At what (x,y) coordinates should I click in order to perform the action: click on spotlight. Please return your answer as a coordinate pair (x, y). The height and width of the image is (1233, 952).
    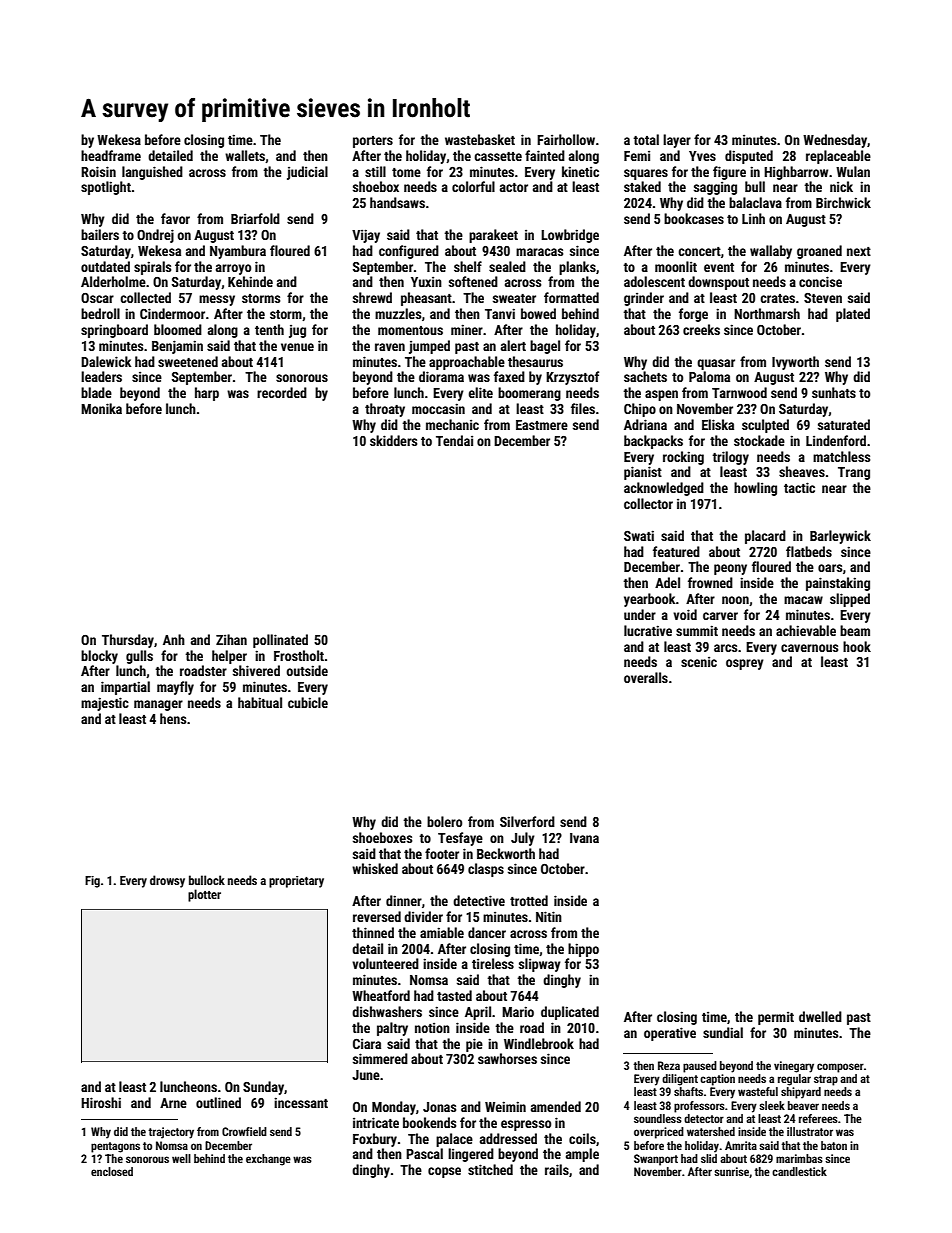
    Looking at the image, I should click on (106, 188).
